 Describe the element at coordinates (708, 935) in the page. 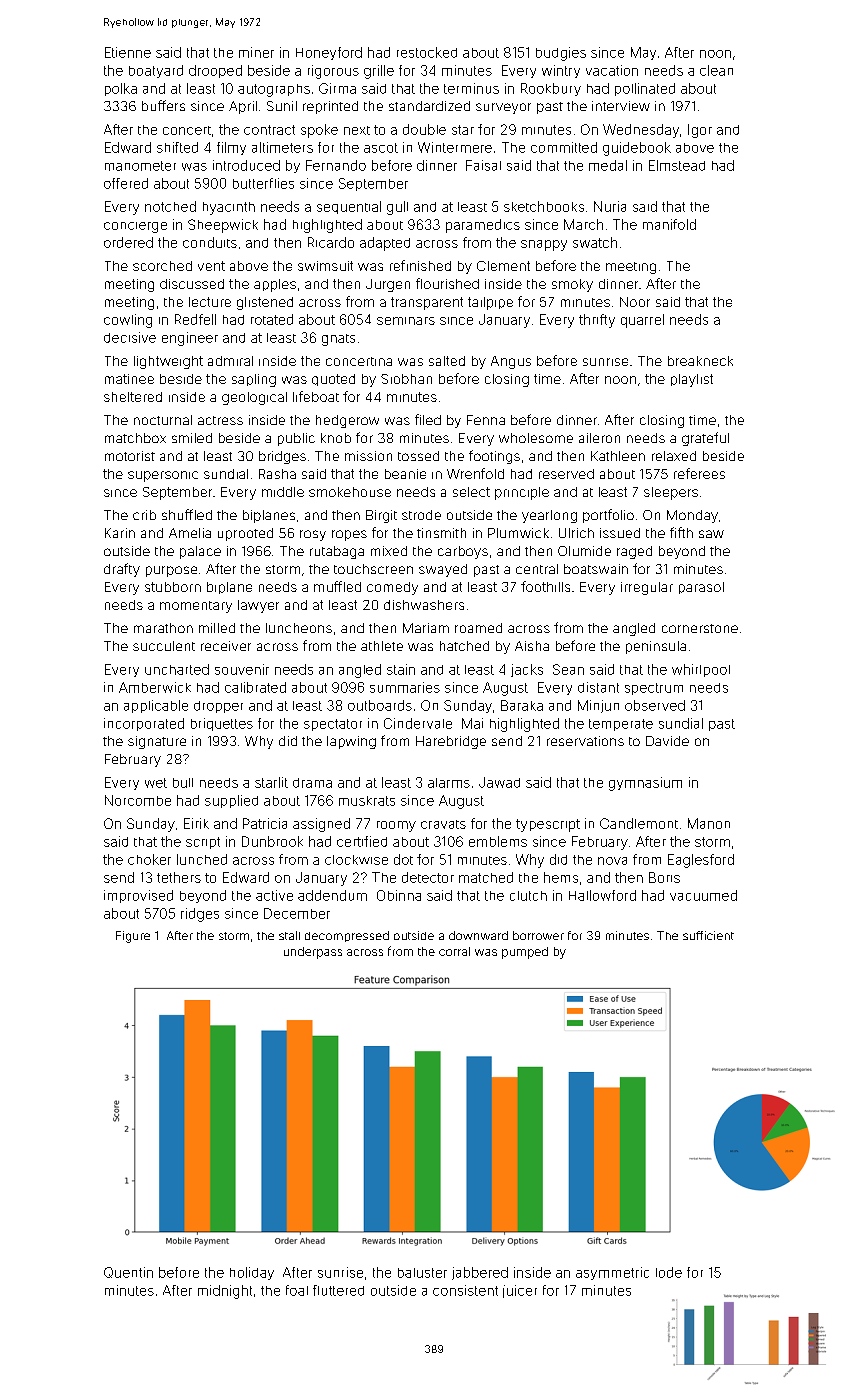

I see `sufficient` at that location.
